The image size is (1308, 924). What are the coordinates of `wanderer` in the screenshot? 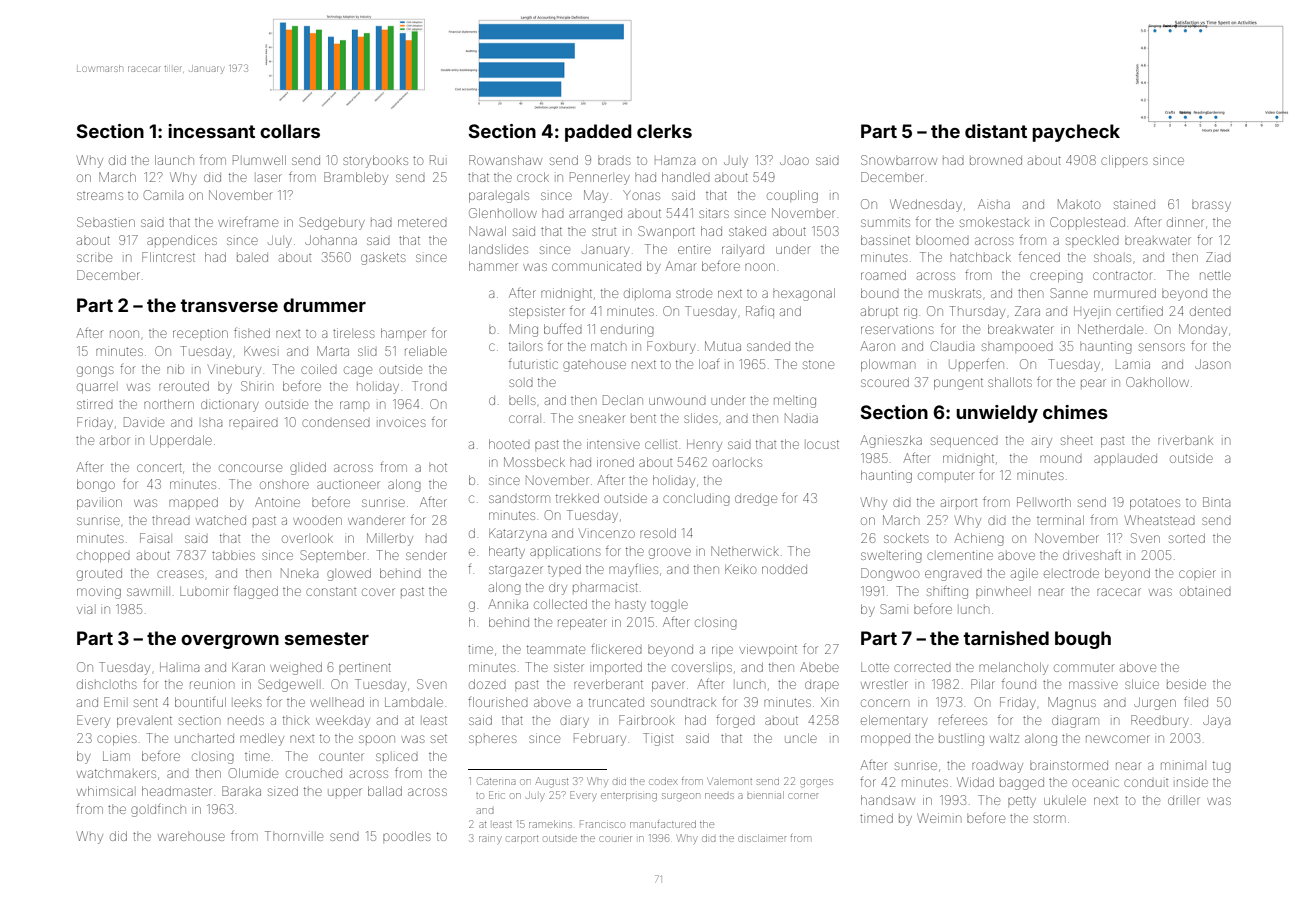 It's located at (376, 521).
